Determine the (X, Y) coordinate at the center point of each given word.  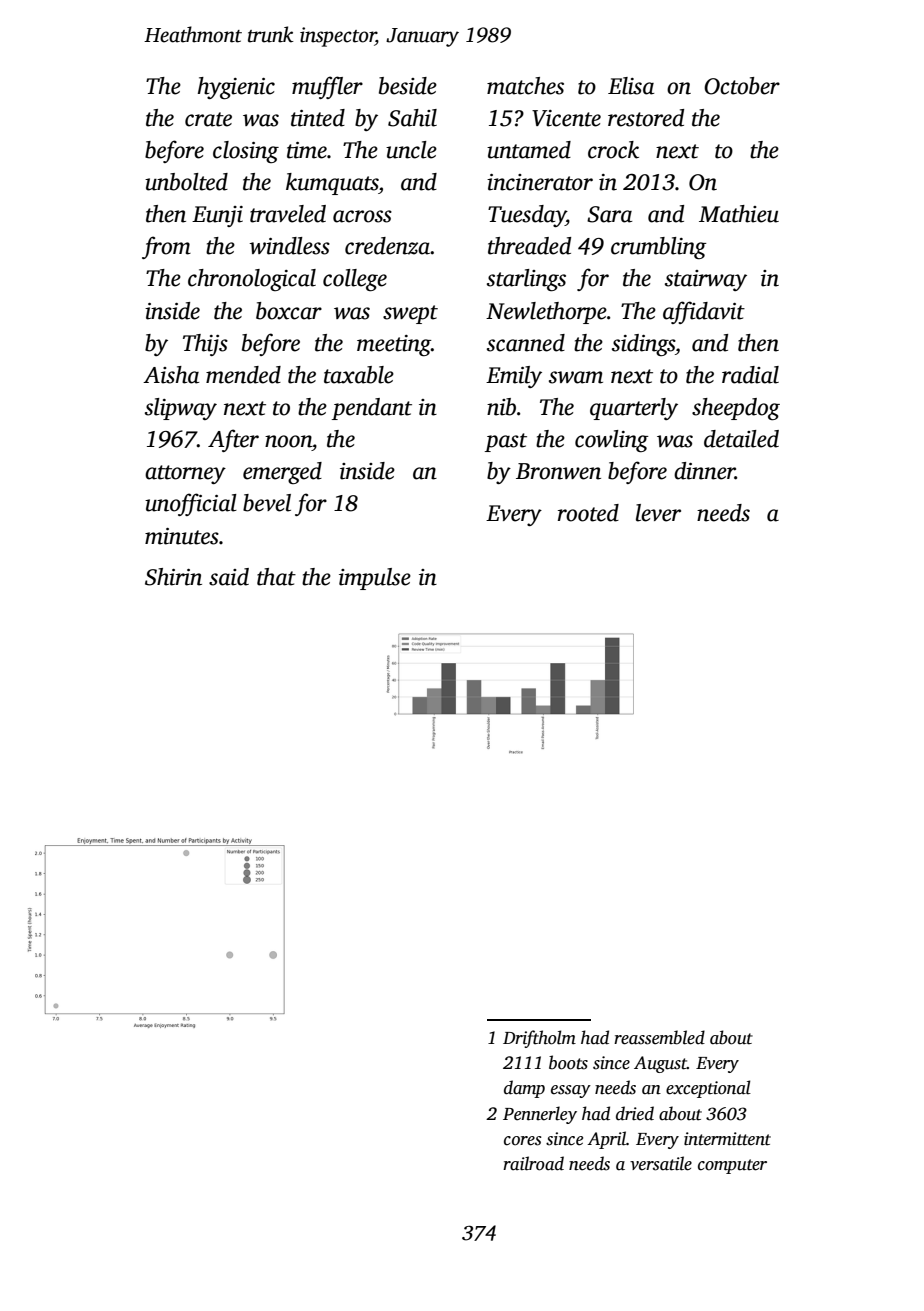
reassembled (659, 1037)
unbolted (186, 182)
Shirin (173, 577)
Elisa (631, 86)
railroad (533, 1163)
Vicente (566, 118)
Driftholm (539, 1039)
